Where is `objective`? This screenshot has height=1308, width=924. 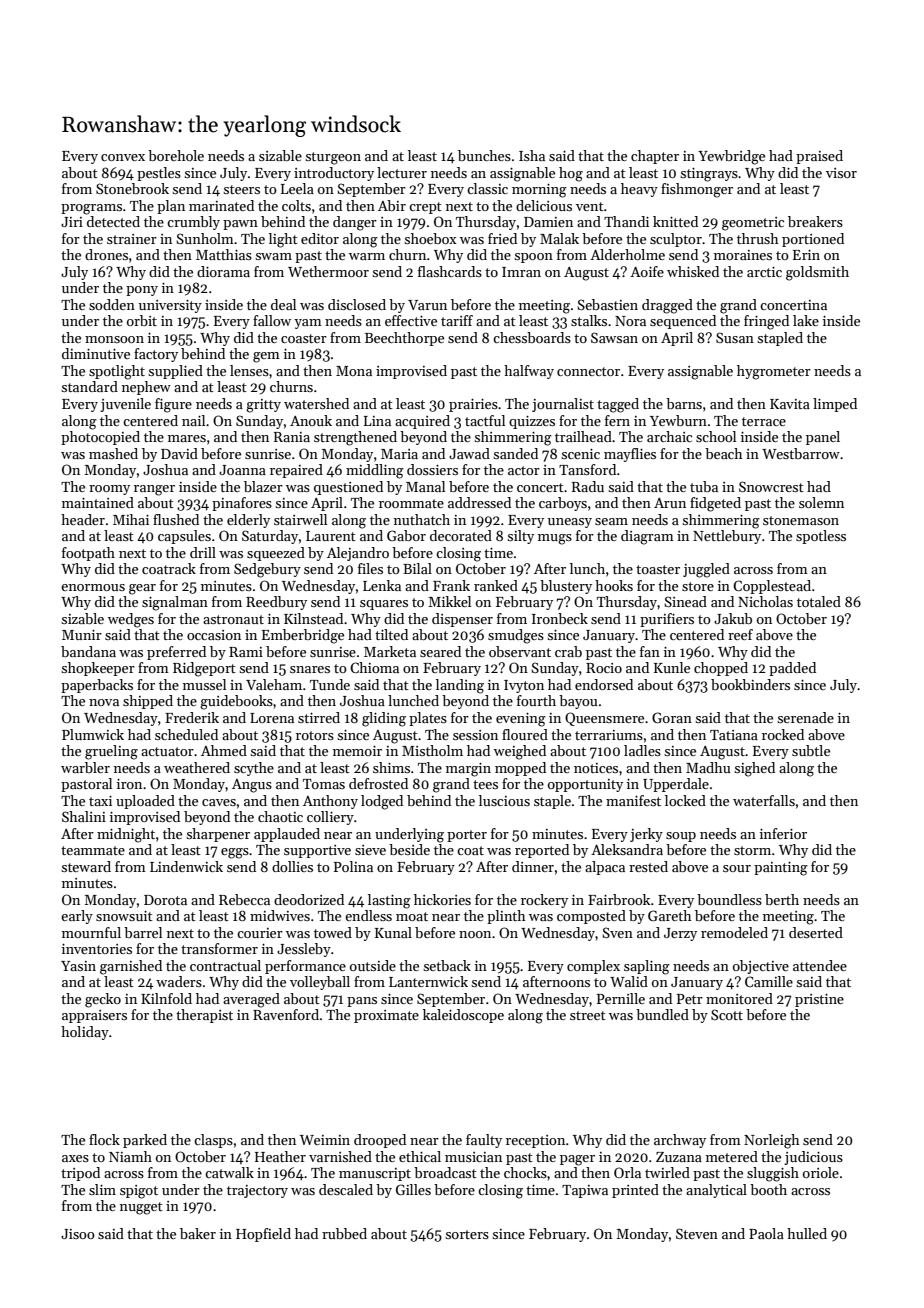 objective is located at coordinates (761, 967).
